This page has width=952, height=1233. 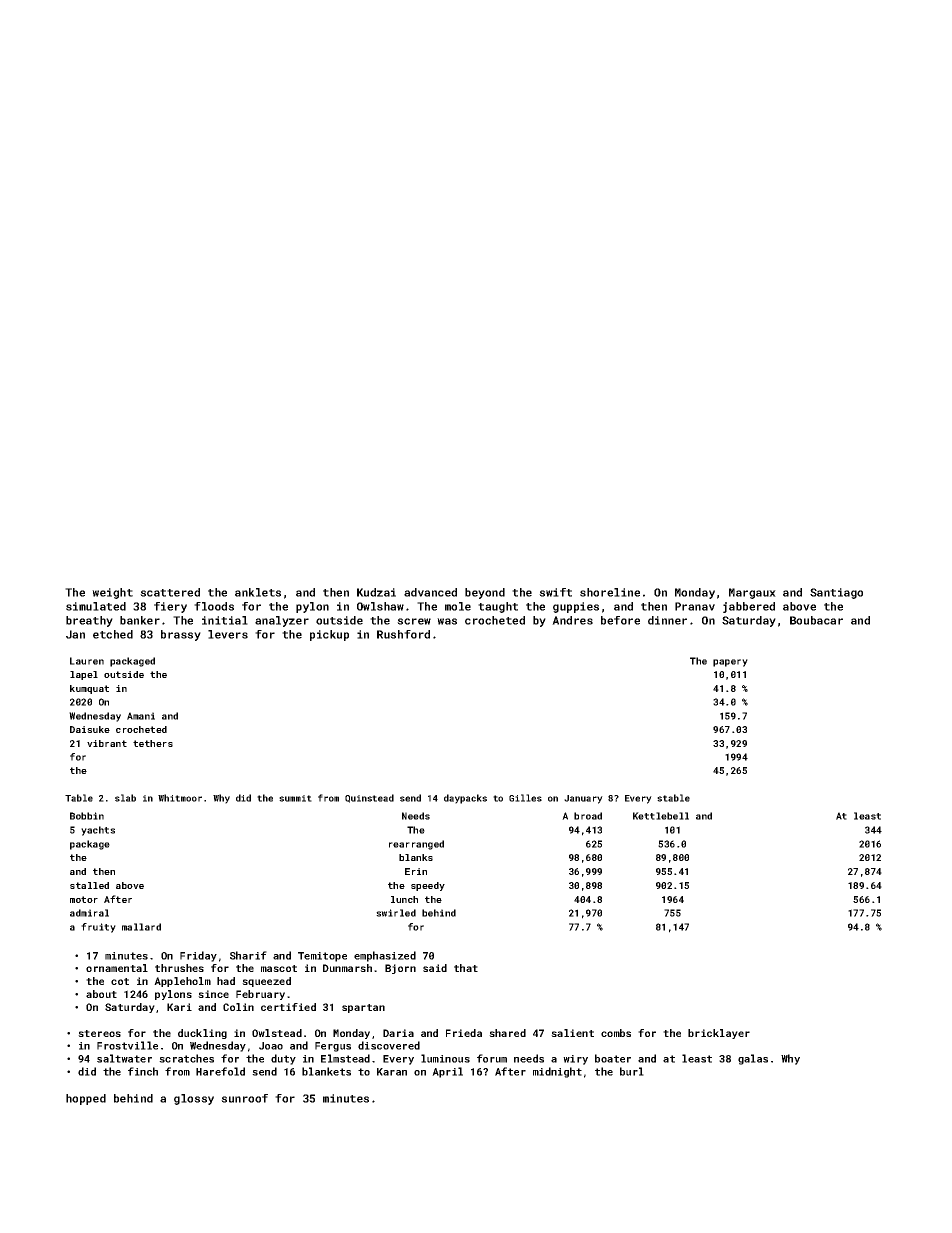 What do you see at coordinates (107, 743) in the page?
I see `vibrant` at bounding box center [107, 743].
